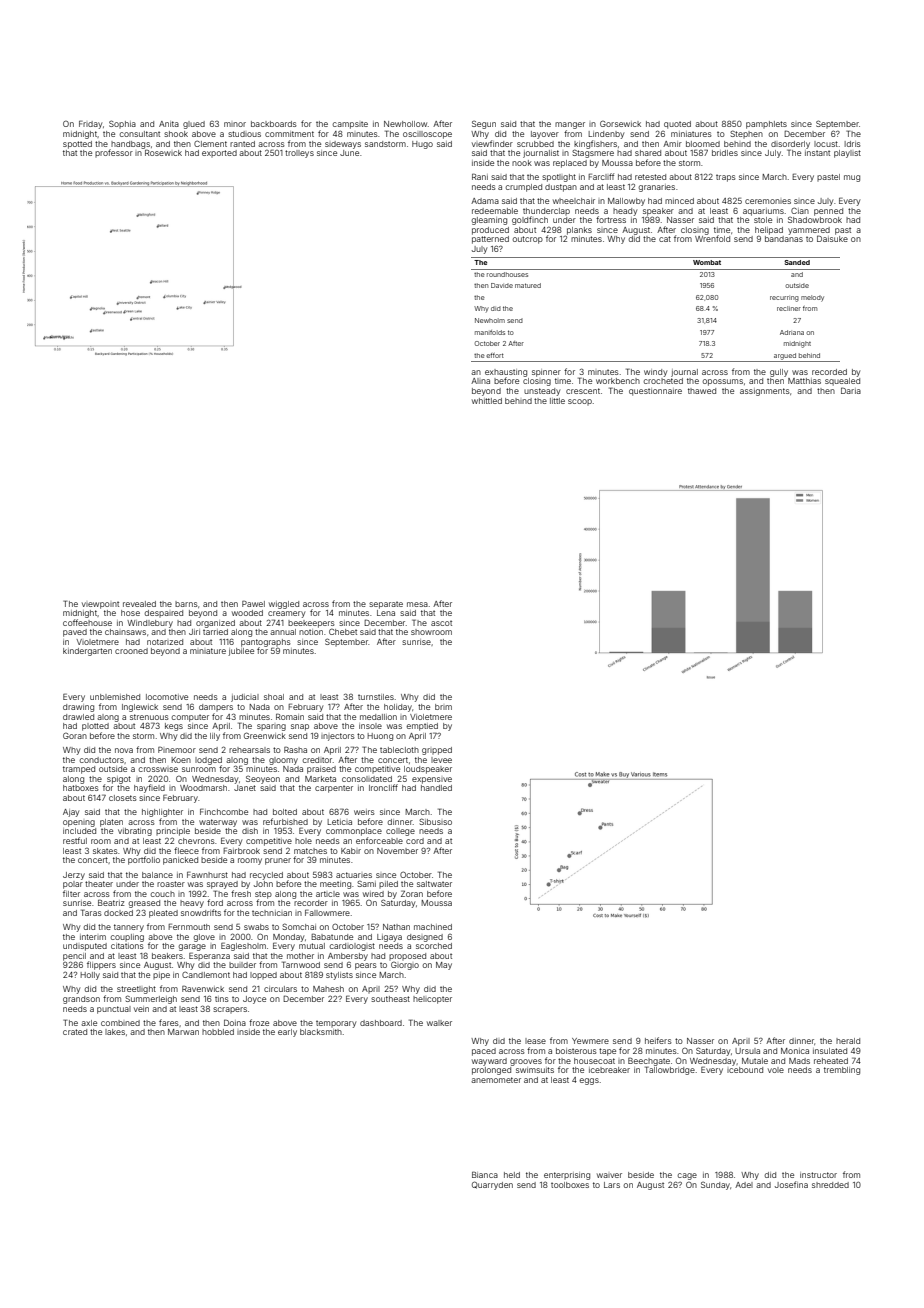 This image has height=1308, width=924. I want to click on crated, so click(75, 1032).
